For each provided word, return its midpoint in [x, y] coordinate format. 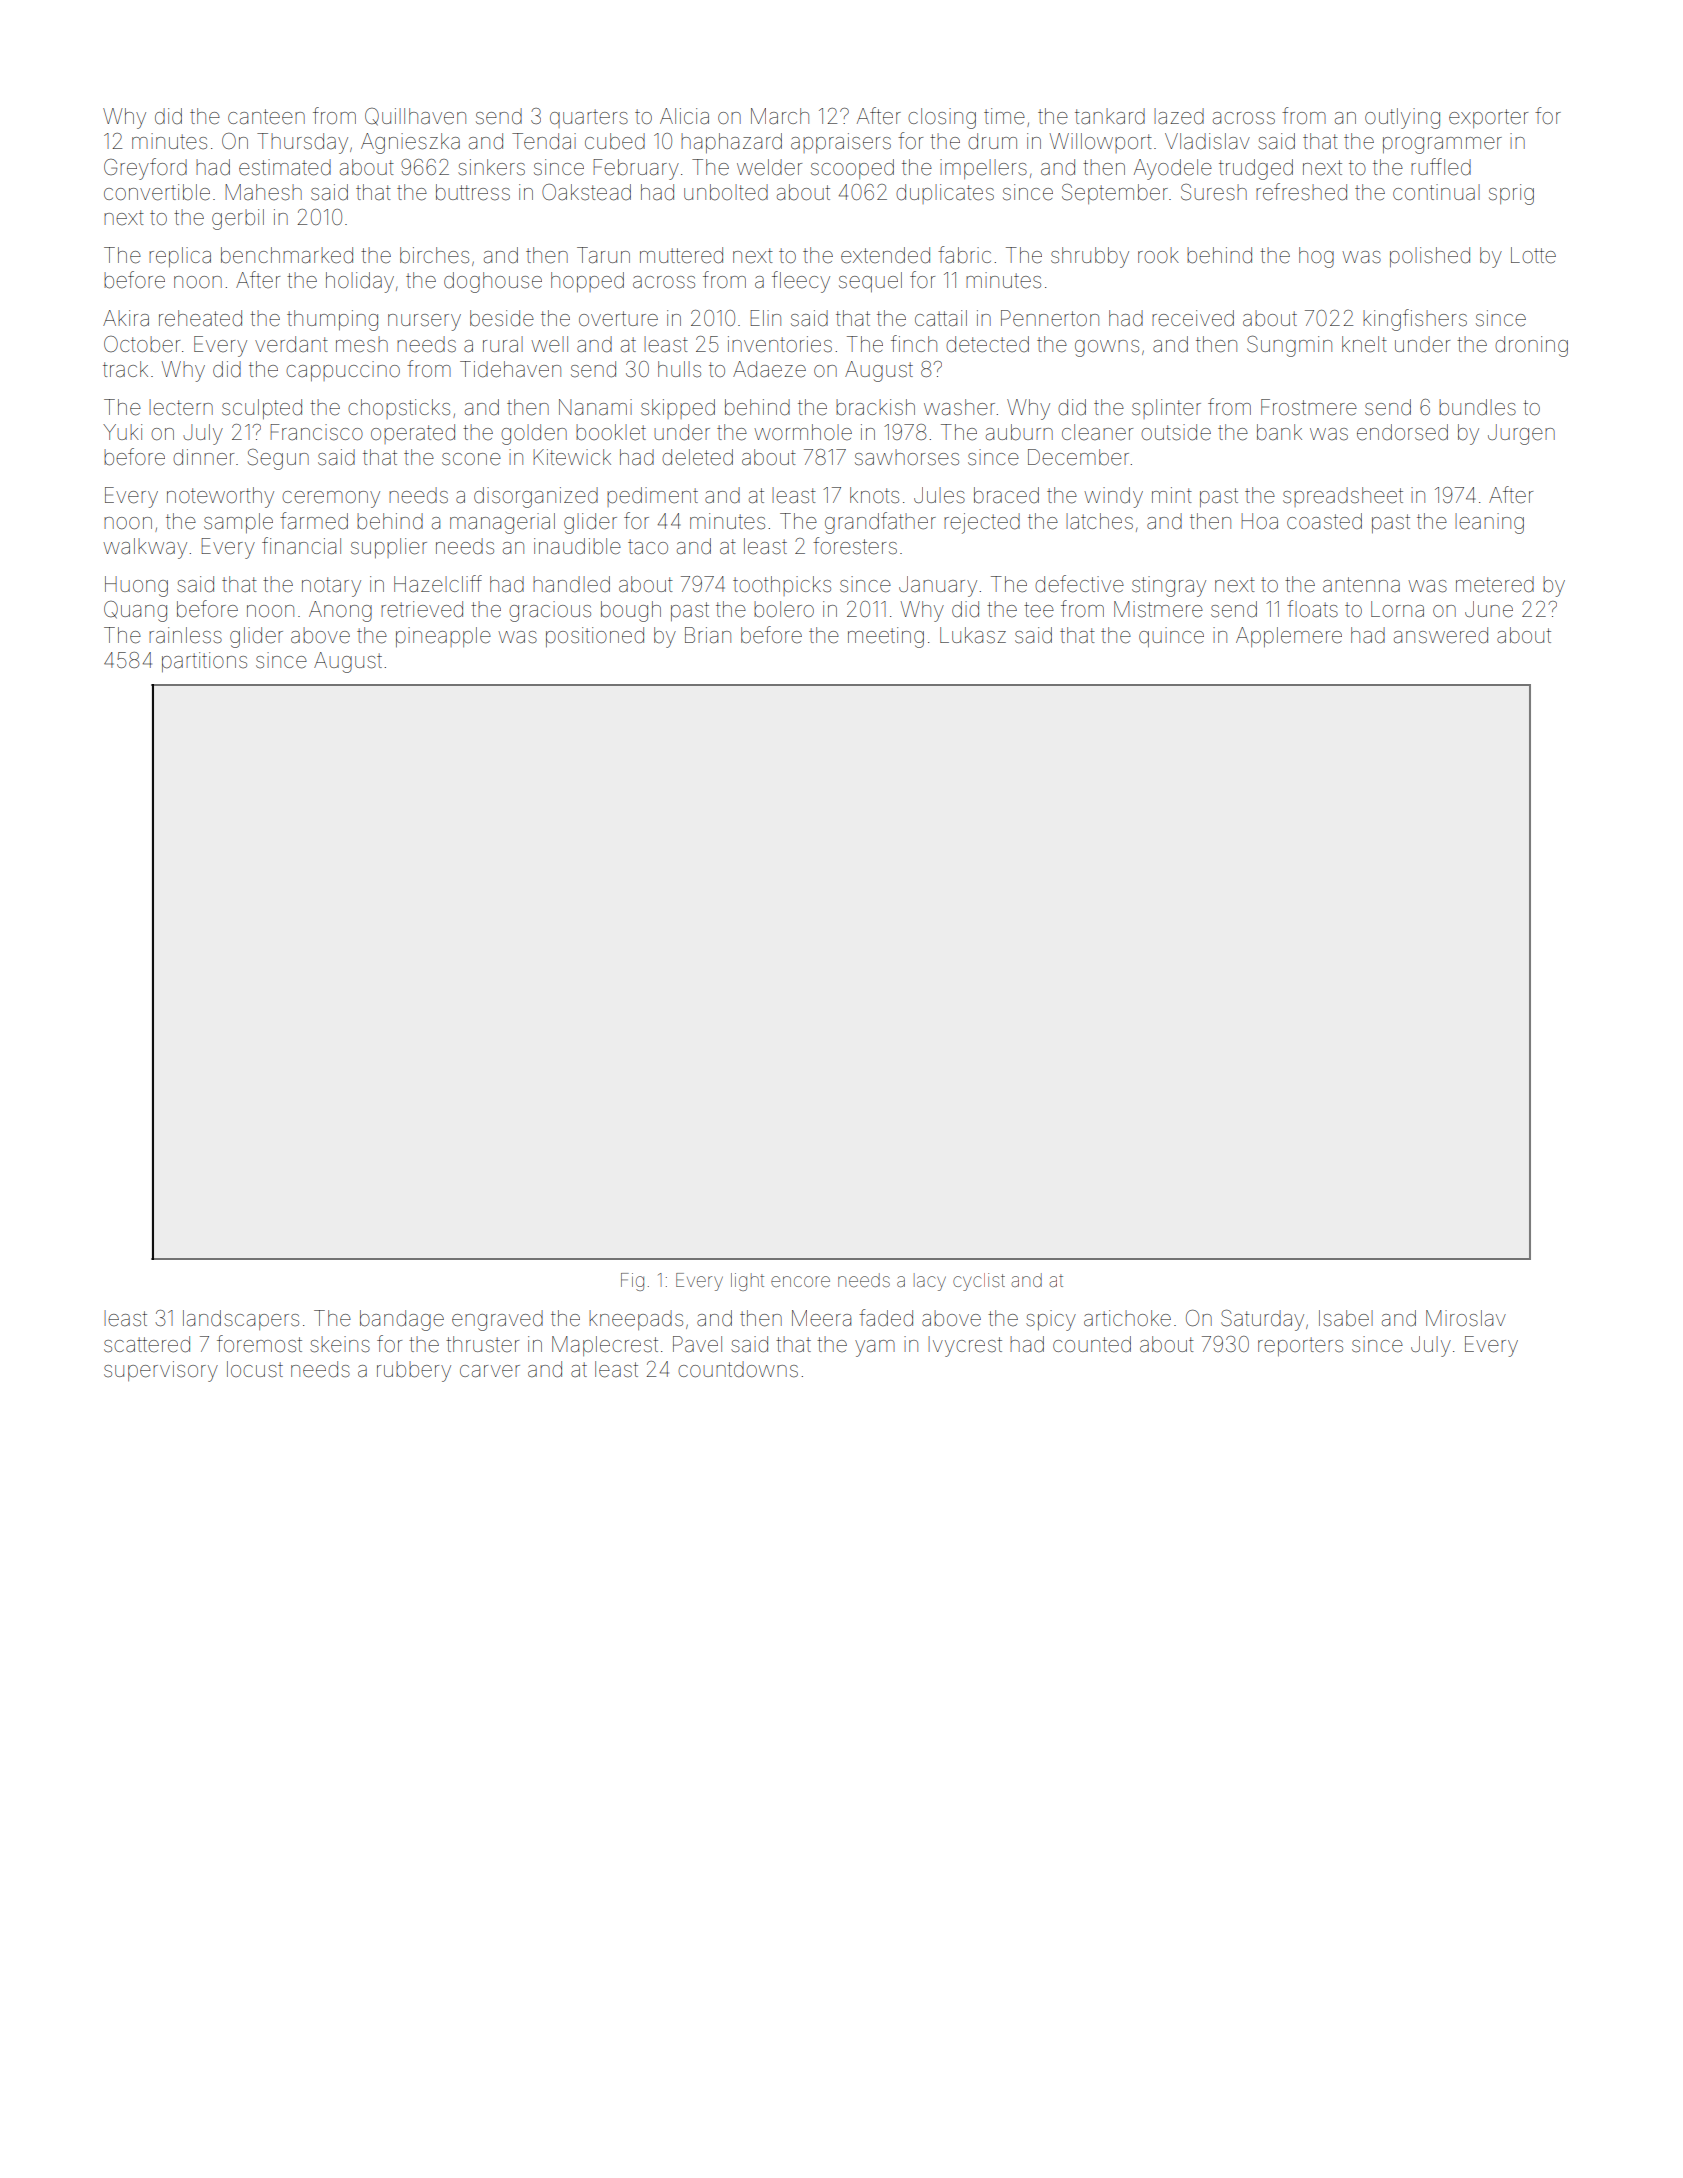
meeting [886, 637]
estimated [285, 167]
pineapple [443, 637]
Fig [632, 1282]
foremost [259, 1344]
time [1004, 116]
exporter [1488, 118]
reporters [1300, 1346]
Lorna [1397, 609]
